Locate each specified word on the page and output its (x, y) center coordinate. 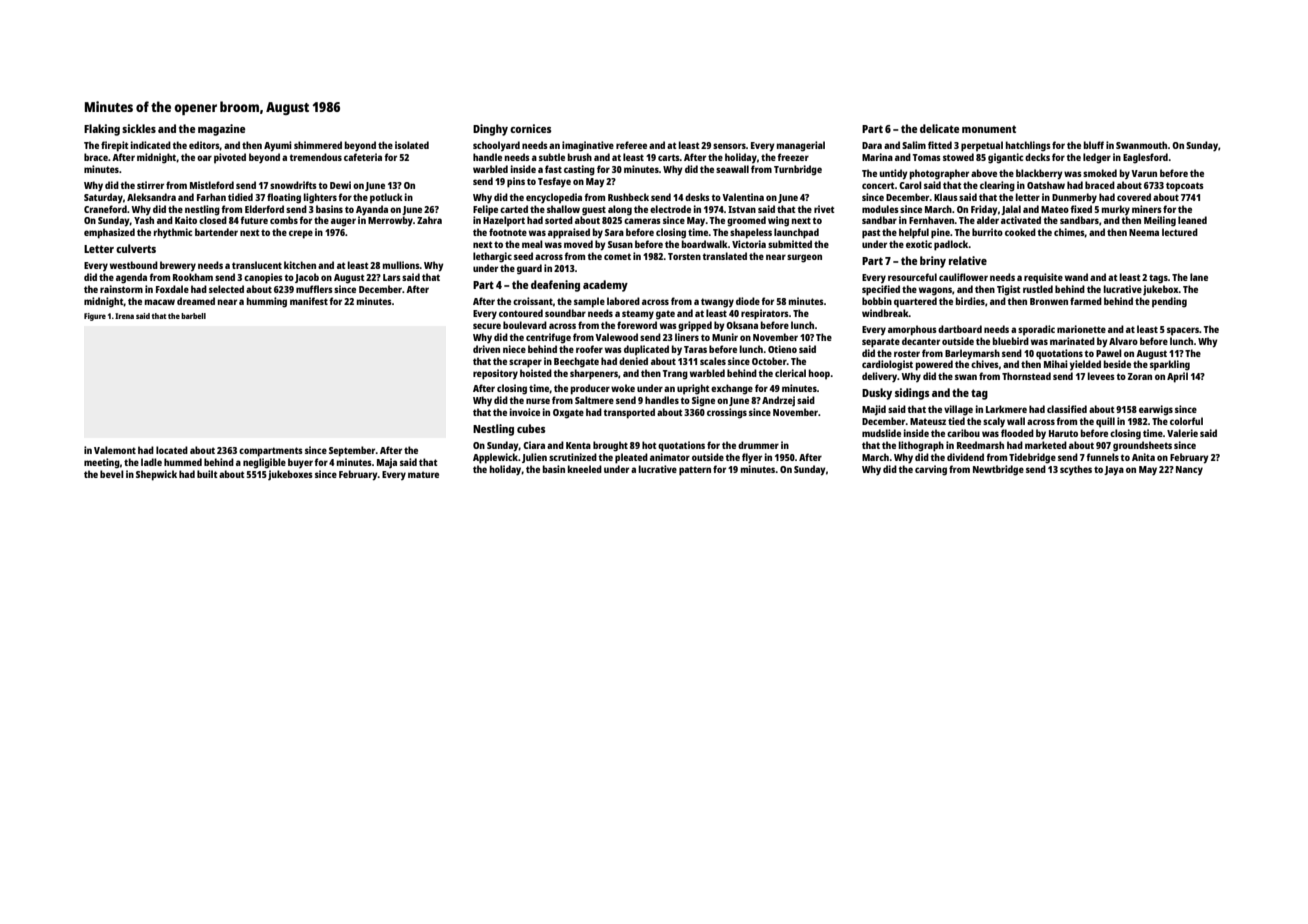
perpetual (982, 146)
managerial (801, 146)
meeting (102, 463)
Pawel (1109, 353)
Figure (95, 317)
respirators (765, 314)
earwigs (1156, 410)
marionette (1081, 329)
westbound (134, 265)
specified (881, 290)
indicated (151, 145)
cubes (531, 428)
